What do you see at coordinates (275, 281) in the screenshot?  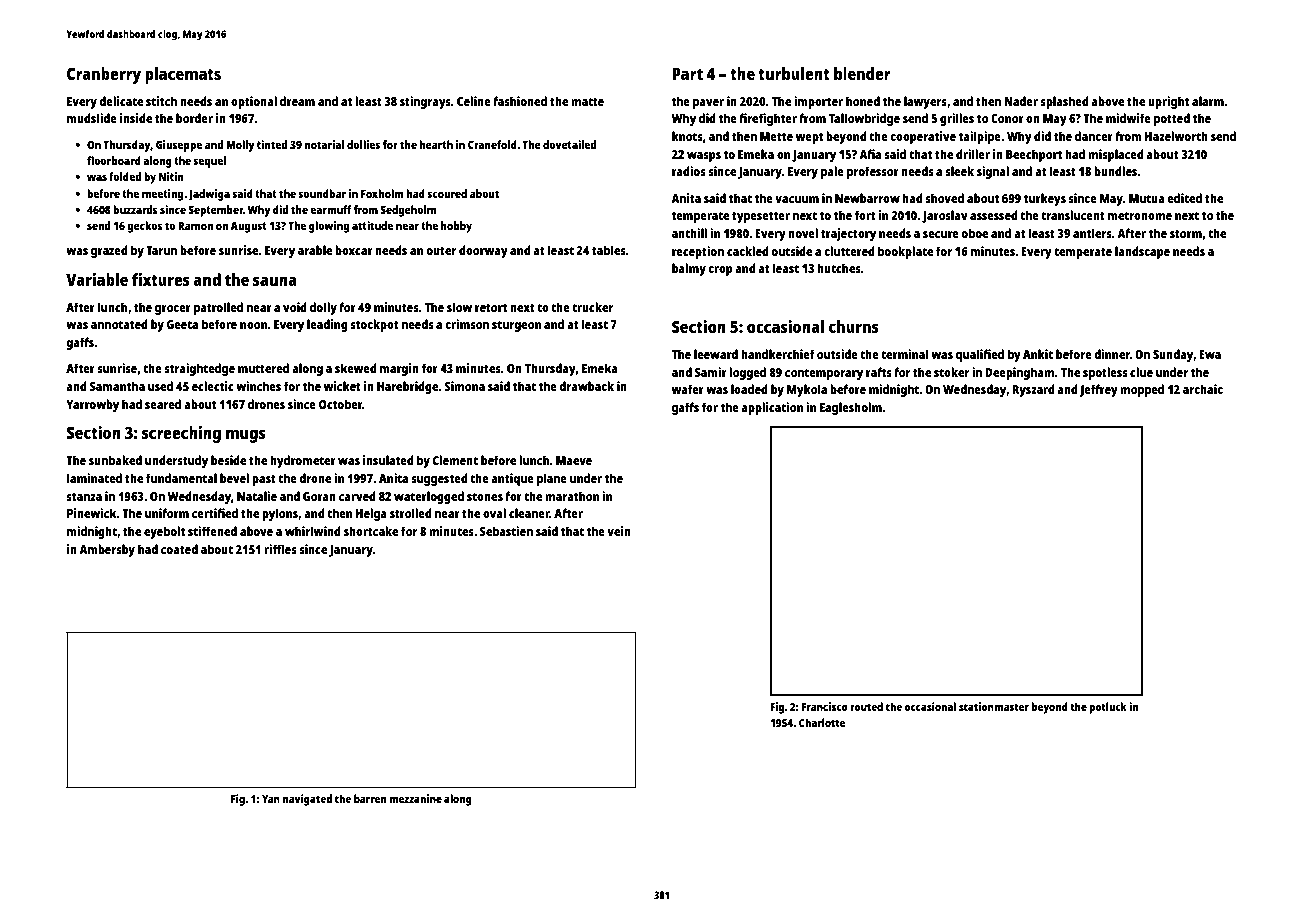 I see `sauna` at bounding box center [275, 281].
